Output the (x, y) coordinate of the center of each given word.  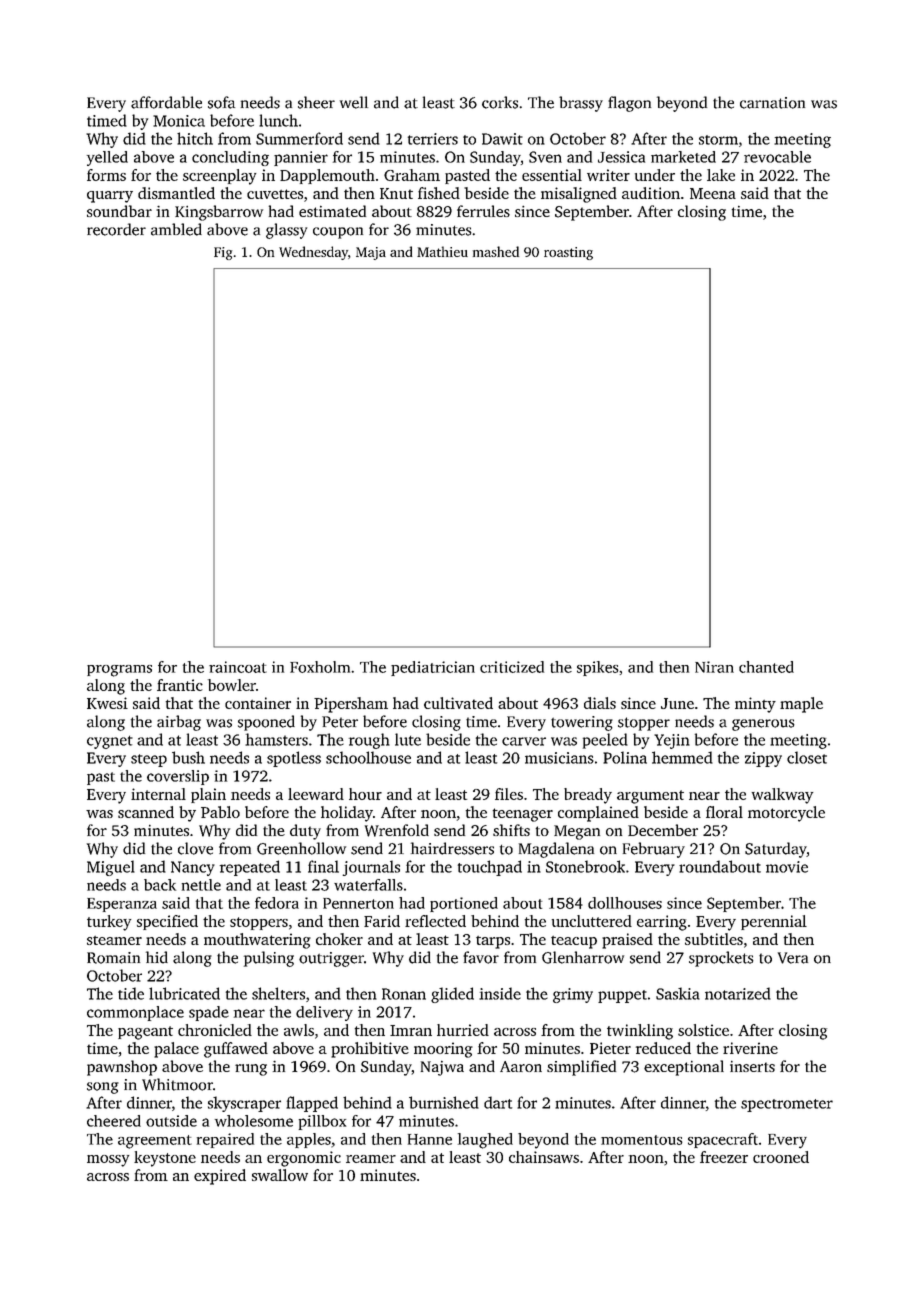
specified (167, 922)
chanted (766, 667)
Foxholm (320, 667)
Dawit (502, 139)
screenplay (219, 177)
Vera (793, 958)
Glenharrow (583, 957)
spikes (598, 668)
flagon (629, 104)
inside (500, 993)
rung (251, 1070)
